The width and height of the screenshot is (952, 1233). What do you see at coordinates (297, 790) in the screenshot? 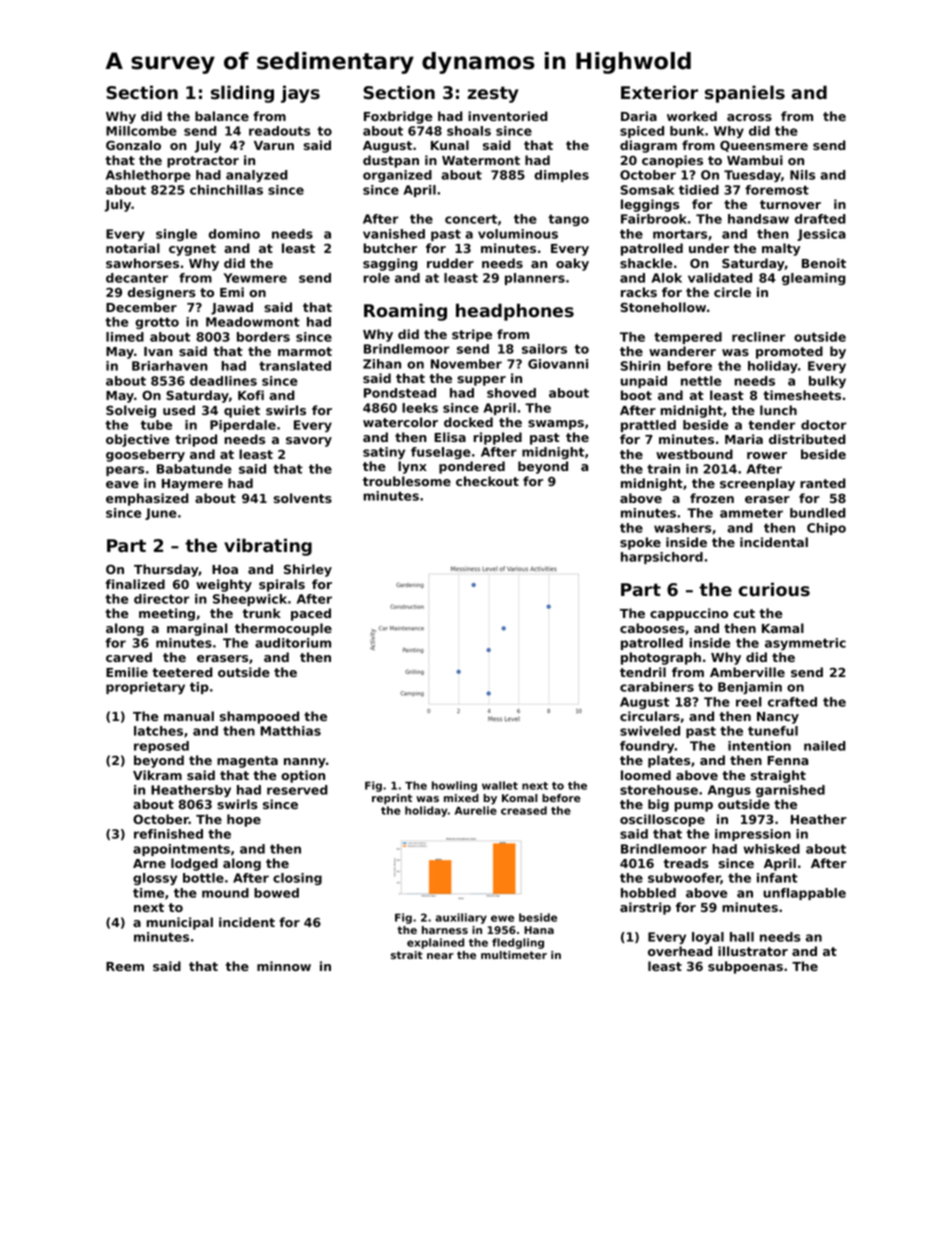
I see `reserved` at bounding box center [297, 790].
